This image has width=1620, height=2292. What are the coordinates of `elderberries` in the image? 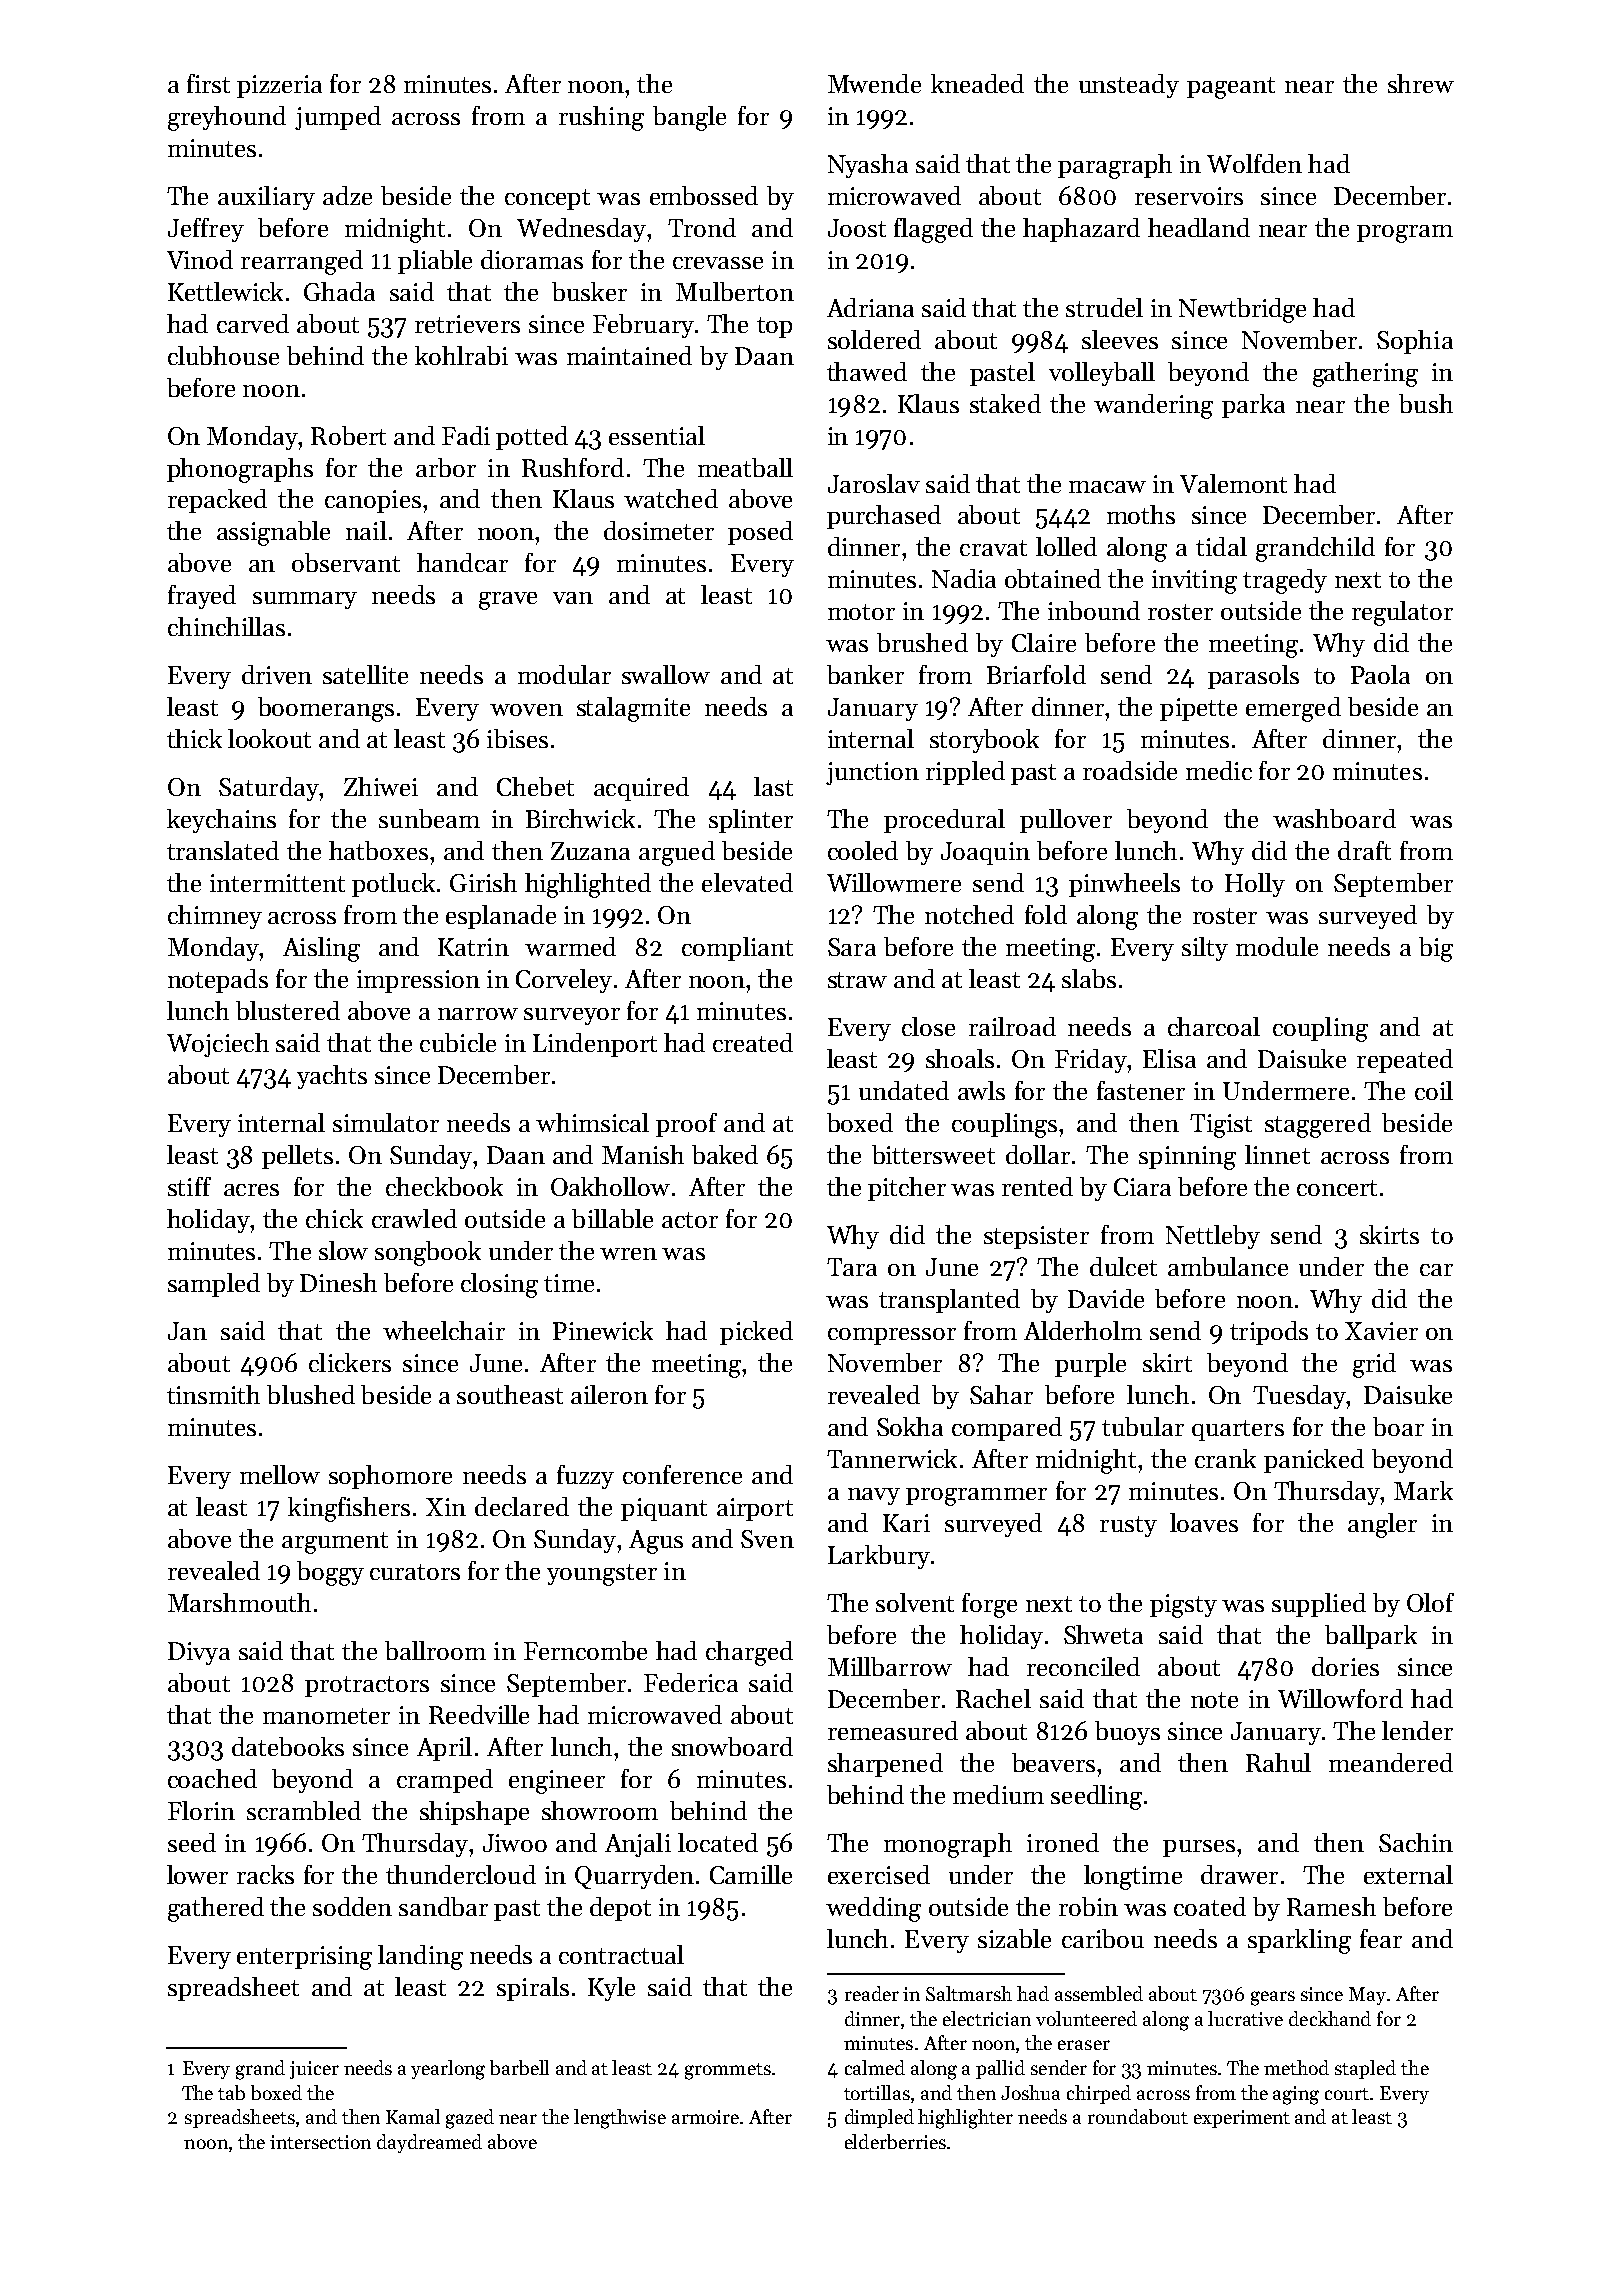 It's located at (895, 2141).
